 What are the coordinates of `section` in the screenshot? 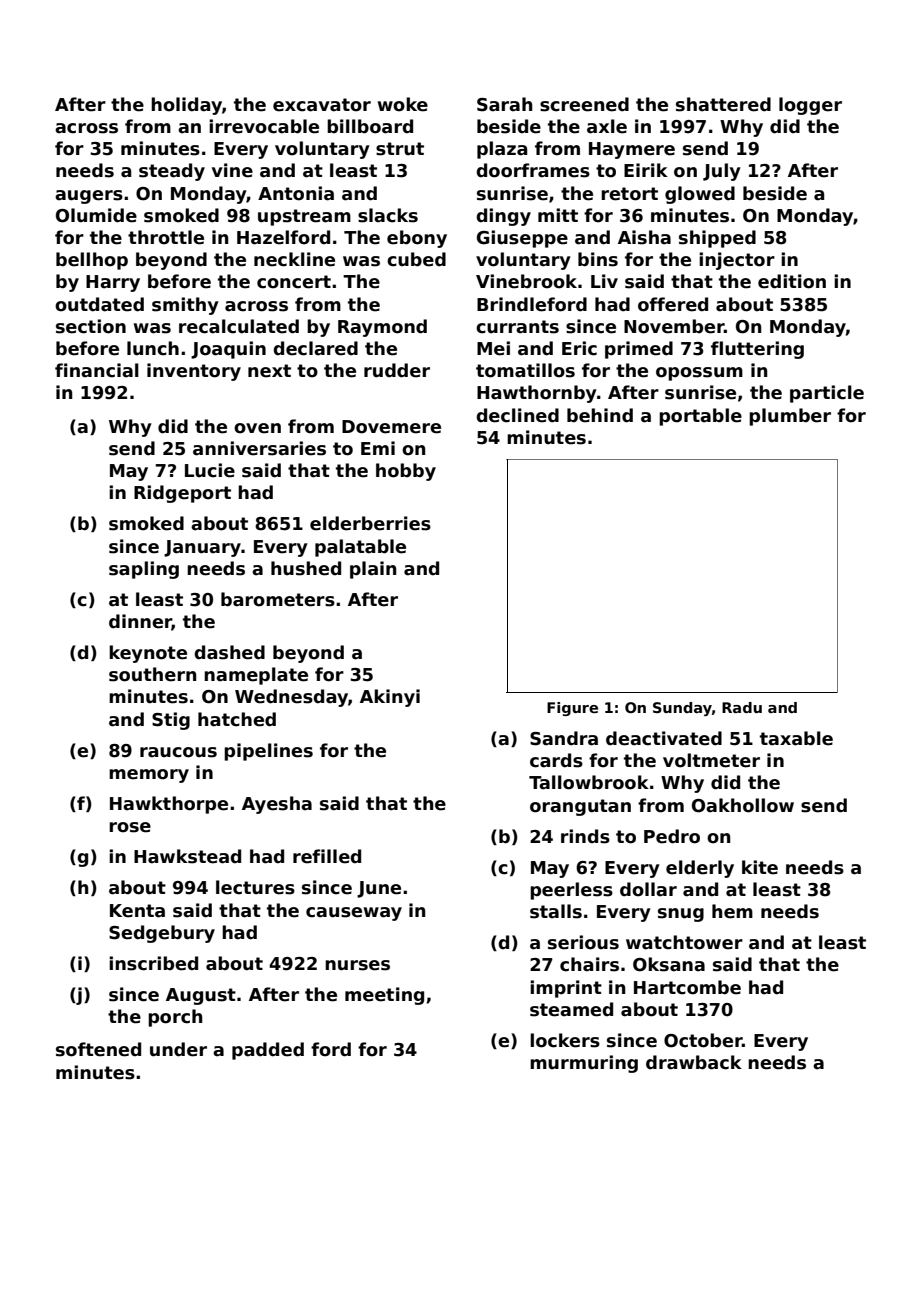 It's located at (91, 326).
